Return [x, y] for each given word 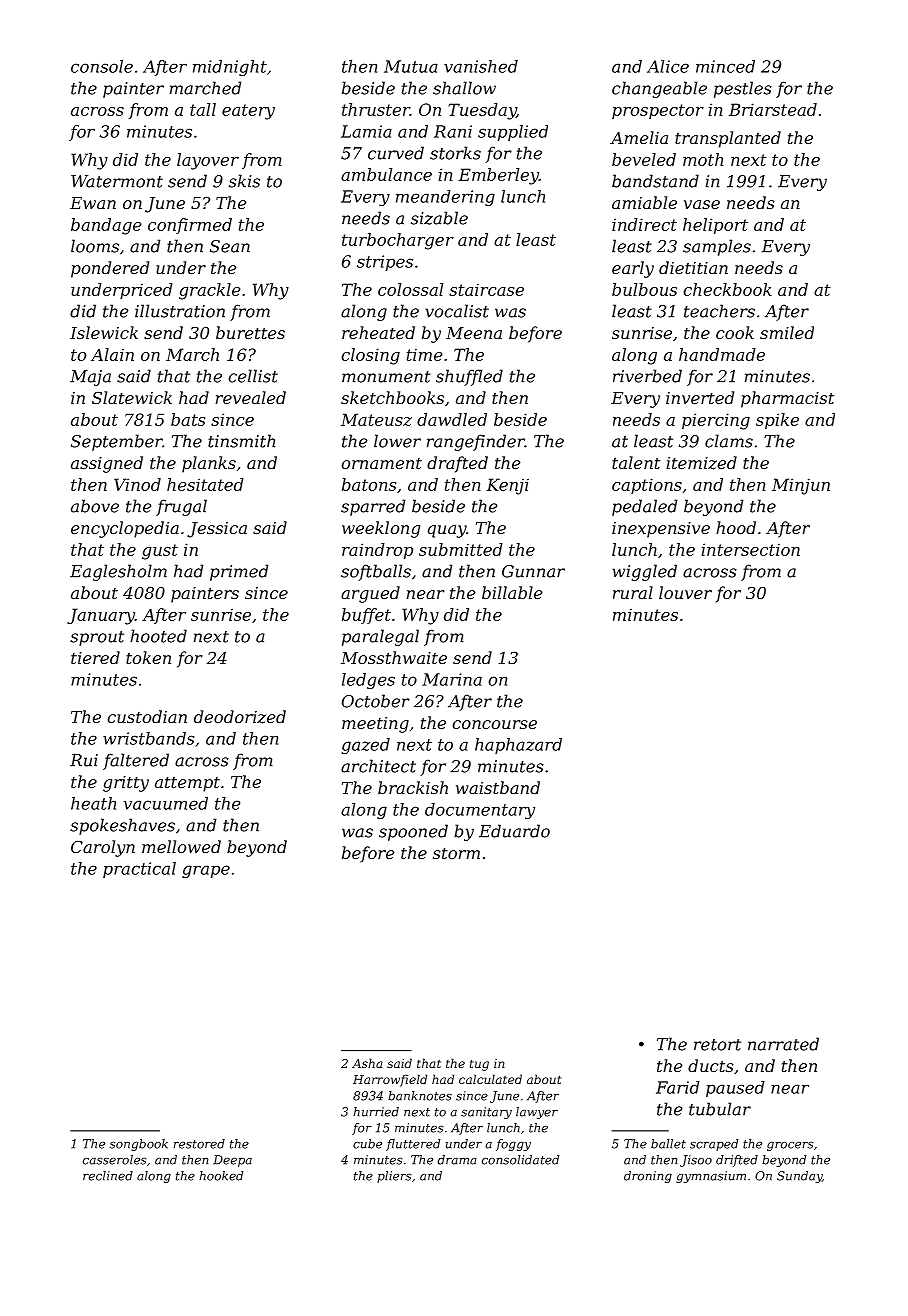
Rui [84, 760]
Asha [367, 1063]
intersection [750, 549]
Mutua [411, 66]
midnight [230, 68]
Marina [452, 679]
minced [725, 66]
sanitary [486, 1113]
